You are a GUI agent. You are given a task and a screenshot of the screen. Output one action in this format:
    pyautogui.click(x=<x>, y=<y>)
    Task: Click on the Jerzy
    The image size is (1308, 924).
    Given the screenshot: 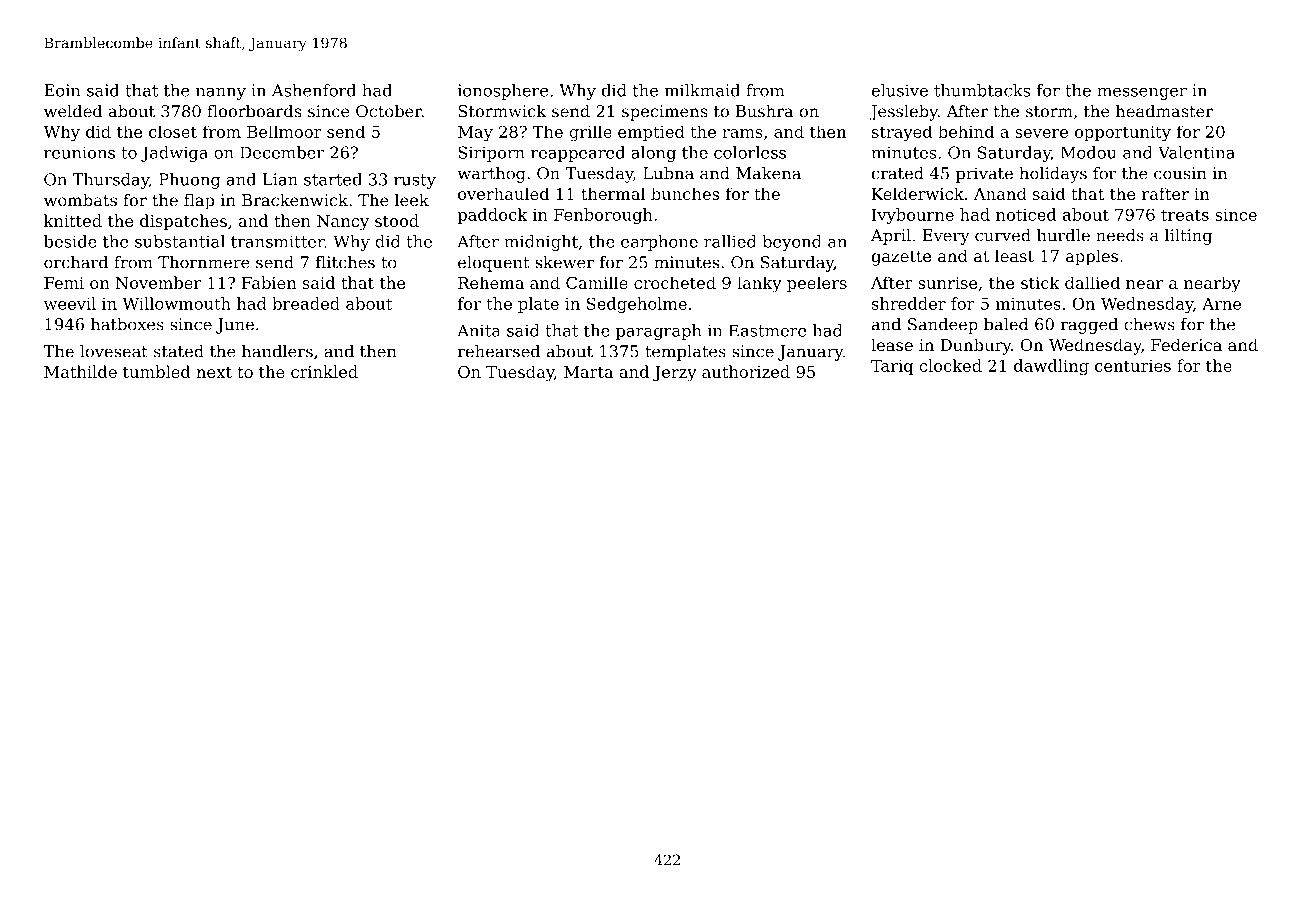 What is the action you would take?
    pyautogui.click(x=674, y=374)
